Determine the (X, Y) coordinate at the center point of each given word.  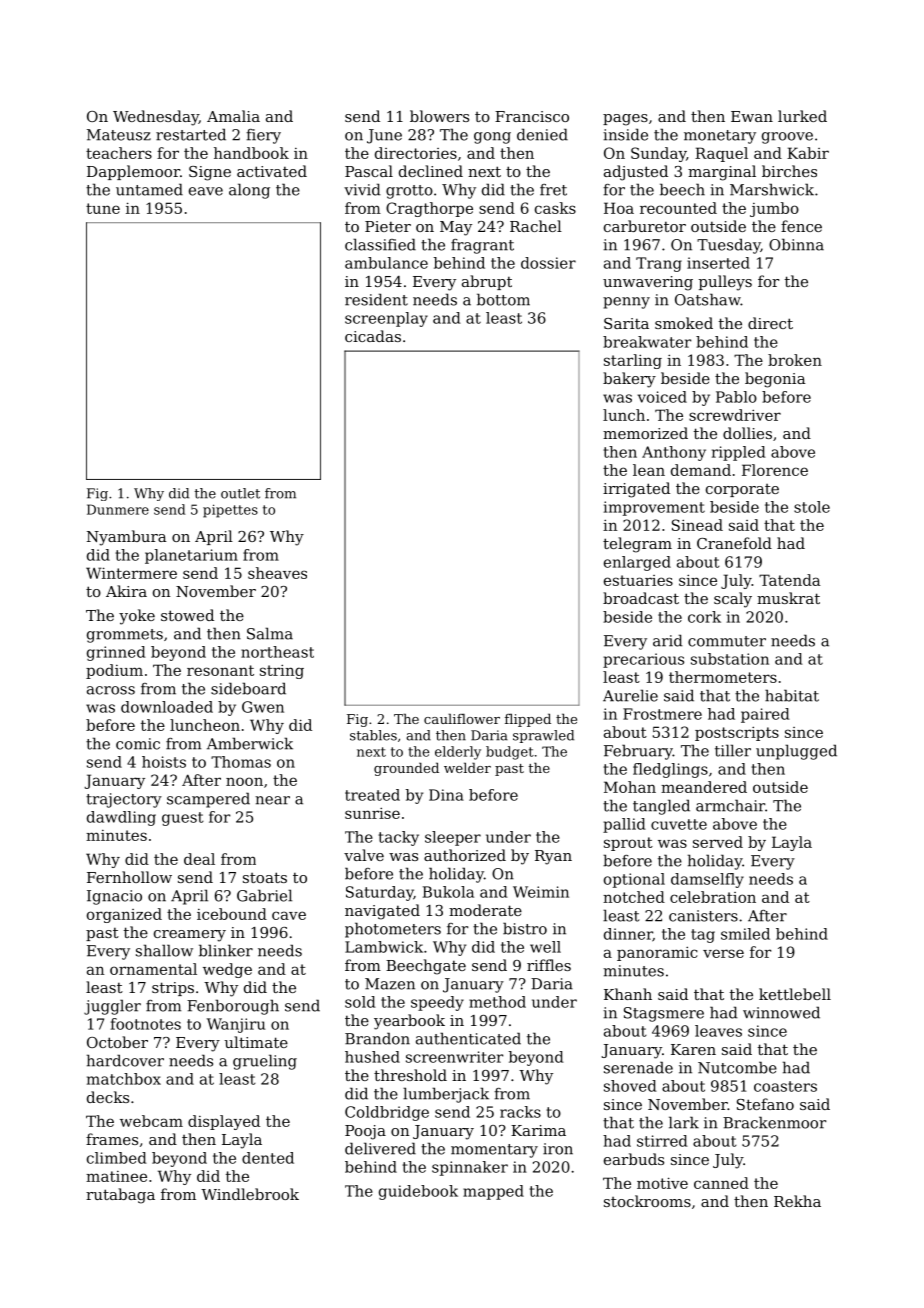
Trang (659, 264)
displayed (224, 1122)
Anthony (674, 453)
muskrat (788, 598)
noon (244, 781)
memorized (645, 433)
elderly (458, 753)
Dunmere (118, 509)
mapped (493, 1192)
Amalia (233, 116)
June (384, 136)
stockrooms (647, 1201)
